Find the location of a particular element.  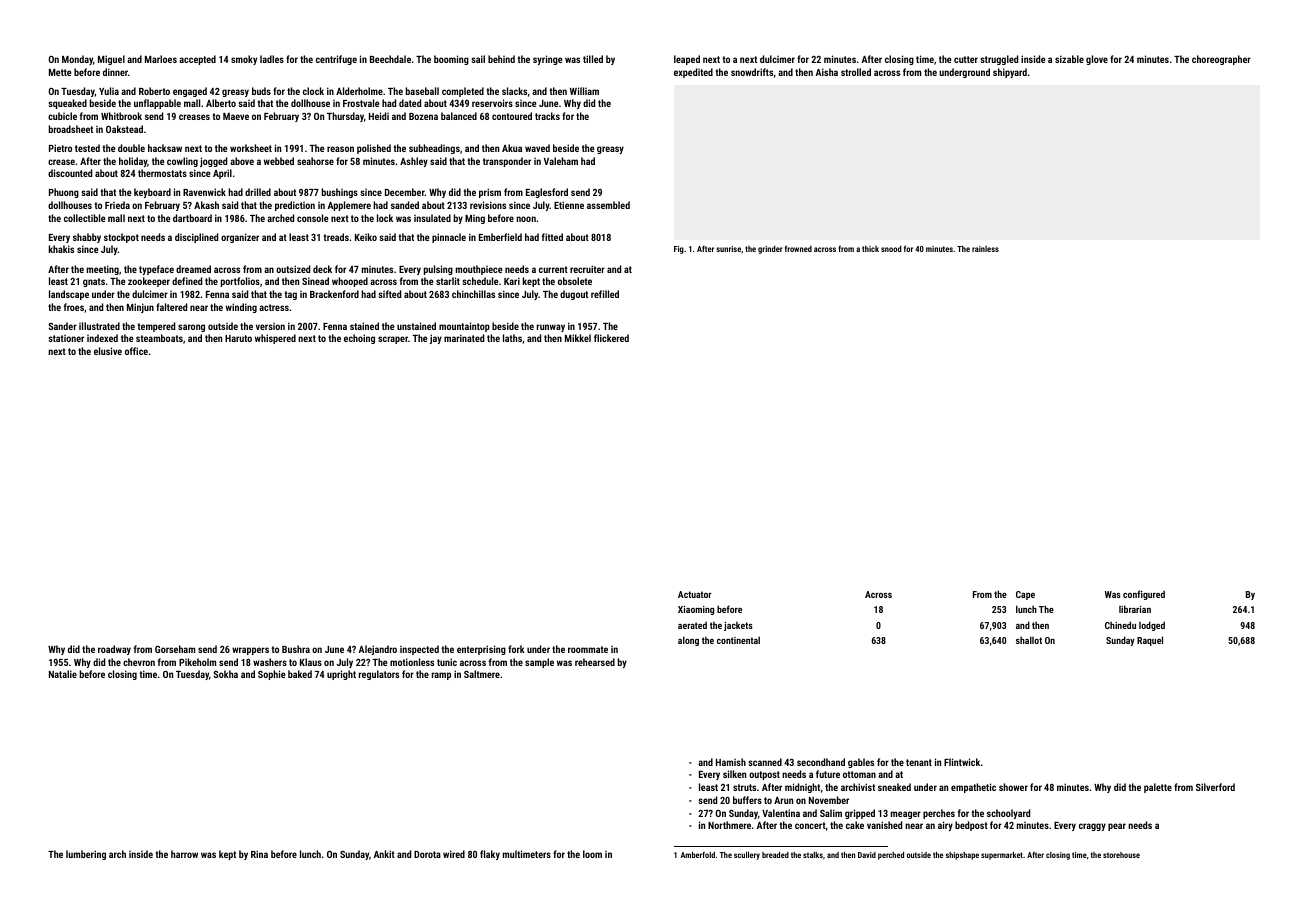

elusive is located at coordinates (108, 351).
